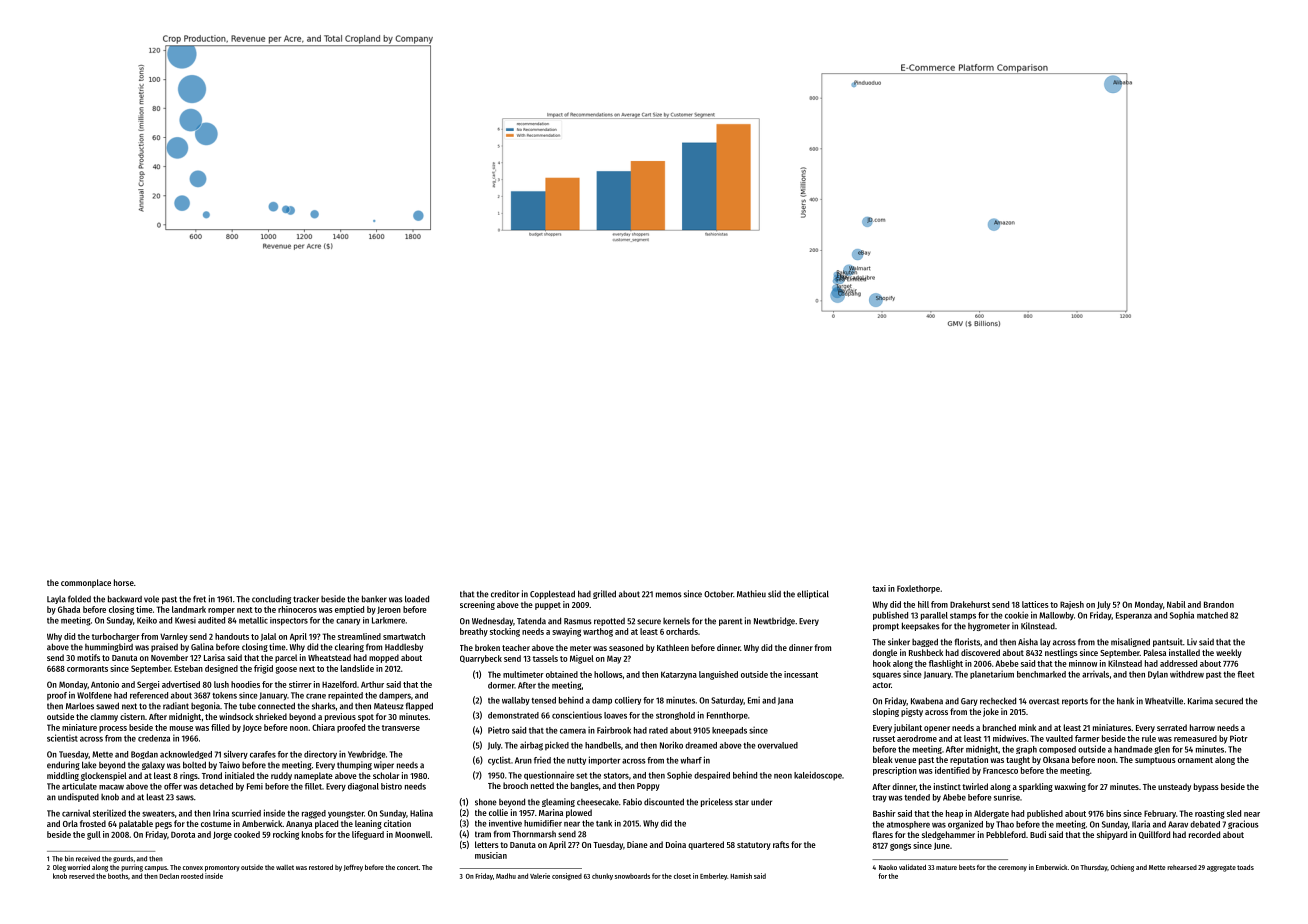 This image has height=924, width=1308. What do you see at coordinates (1245, 674) in the image?
I see `fleet` at bounding box center [1245, 674].
